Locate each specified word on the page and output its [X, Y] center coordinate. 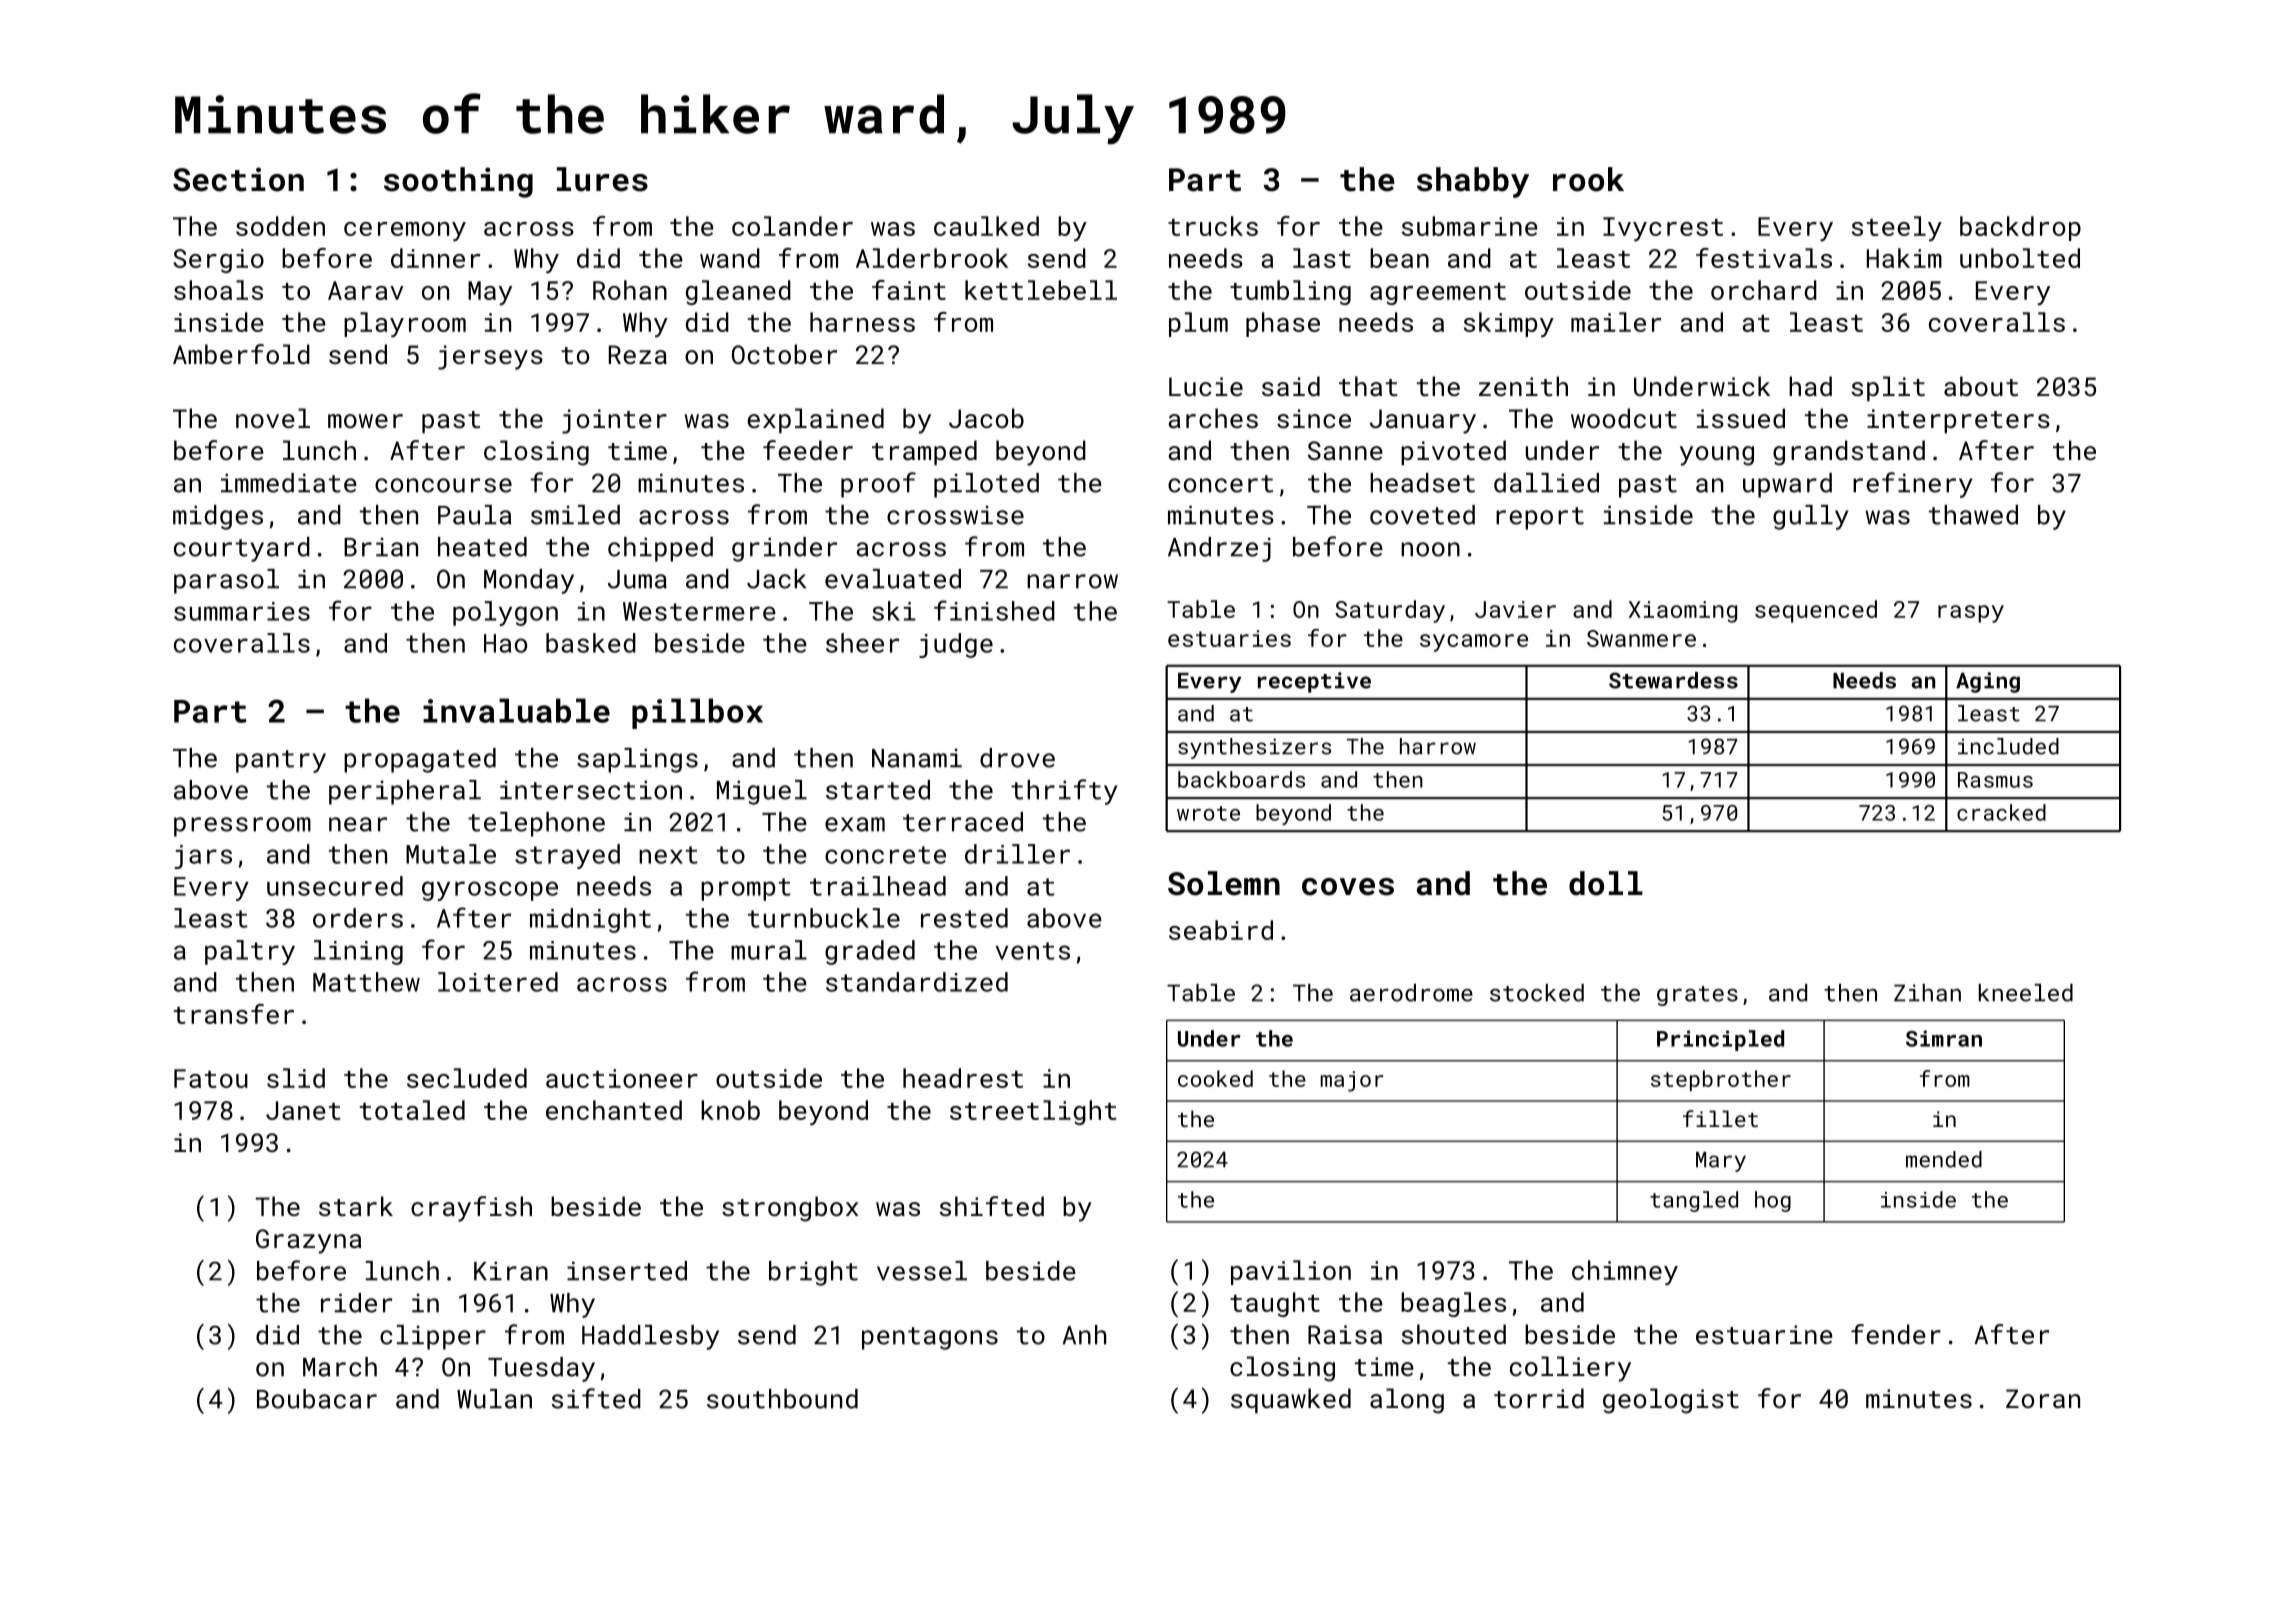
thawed [1973, 515]
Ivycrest [1663, 229]
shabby [1473, 182]
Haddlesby [650, 1337]
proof [878, 485]
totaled [412, 1110]
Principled [1720, 1040]
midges [218, 517]
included [2008, 746]
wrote [1208, 813]
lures [602, 179]
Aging [1988, 682]
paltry [250, 952]
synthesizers [1254, 748]
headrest [963, 1078]
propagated [420, 760]
